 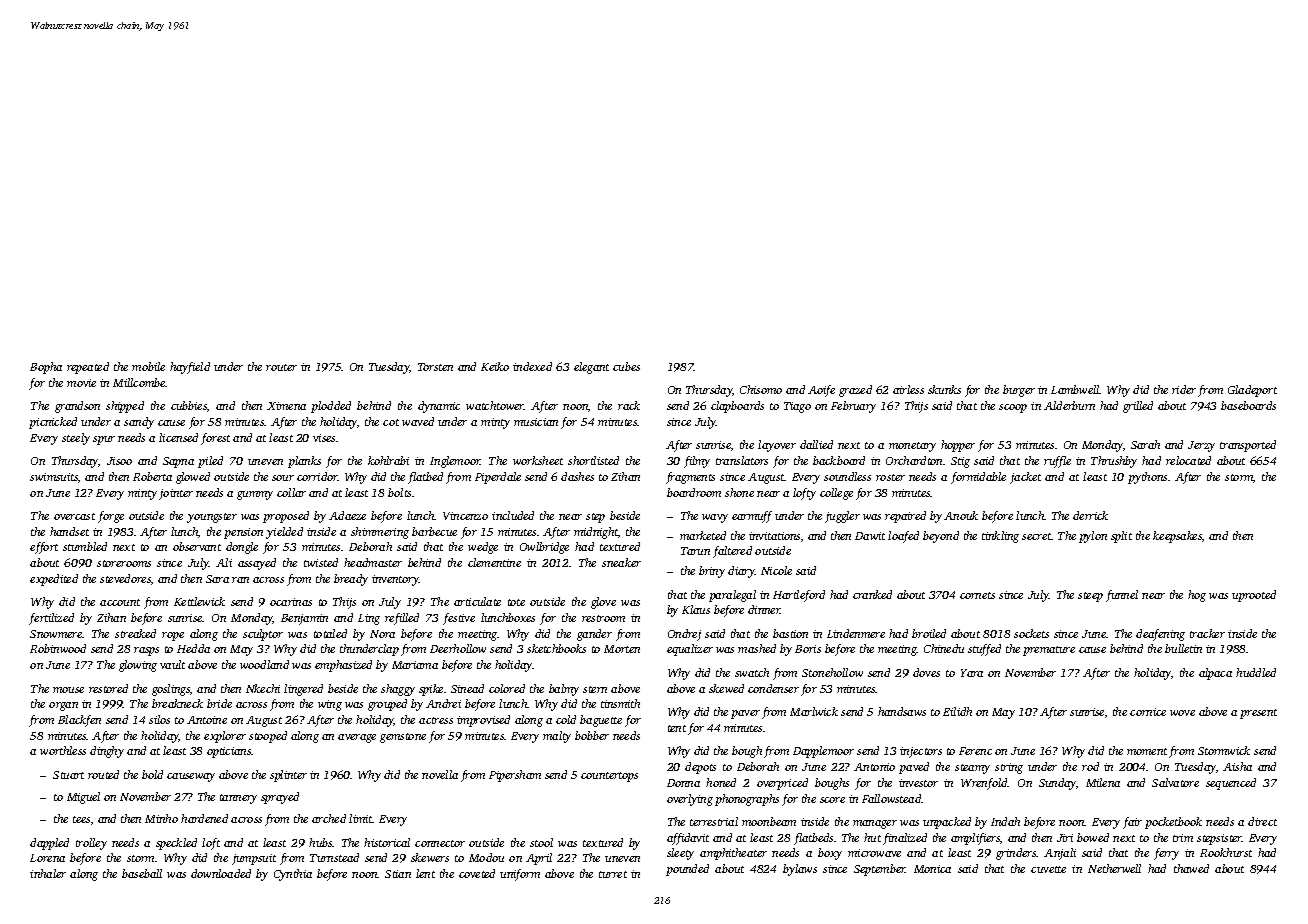 What do you see at coordinates (331, 407) in the screenshot?
I see `plodded` at bounding box center [331, 407].
